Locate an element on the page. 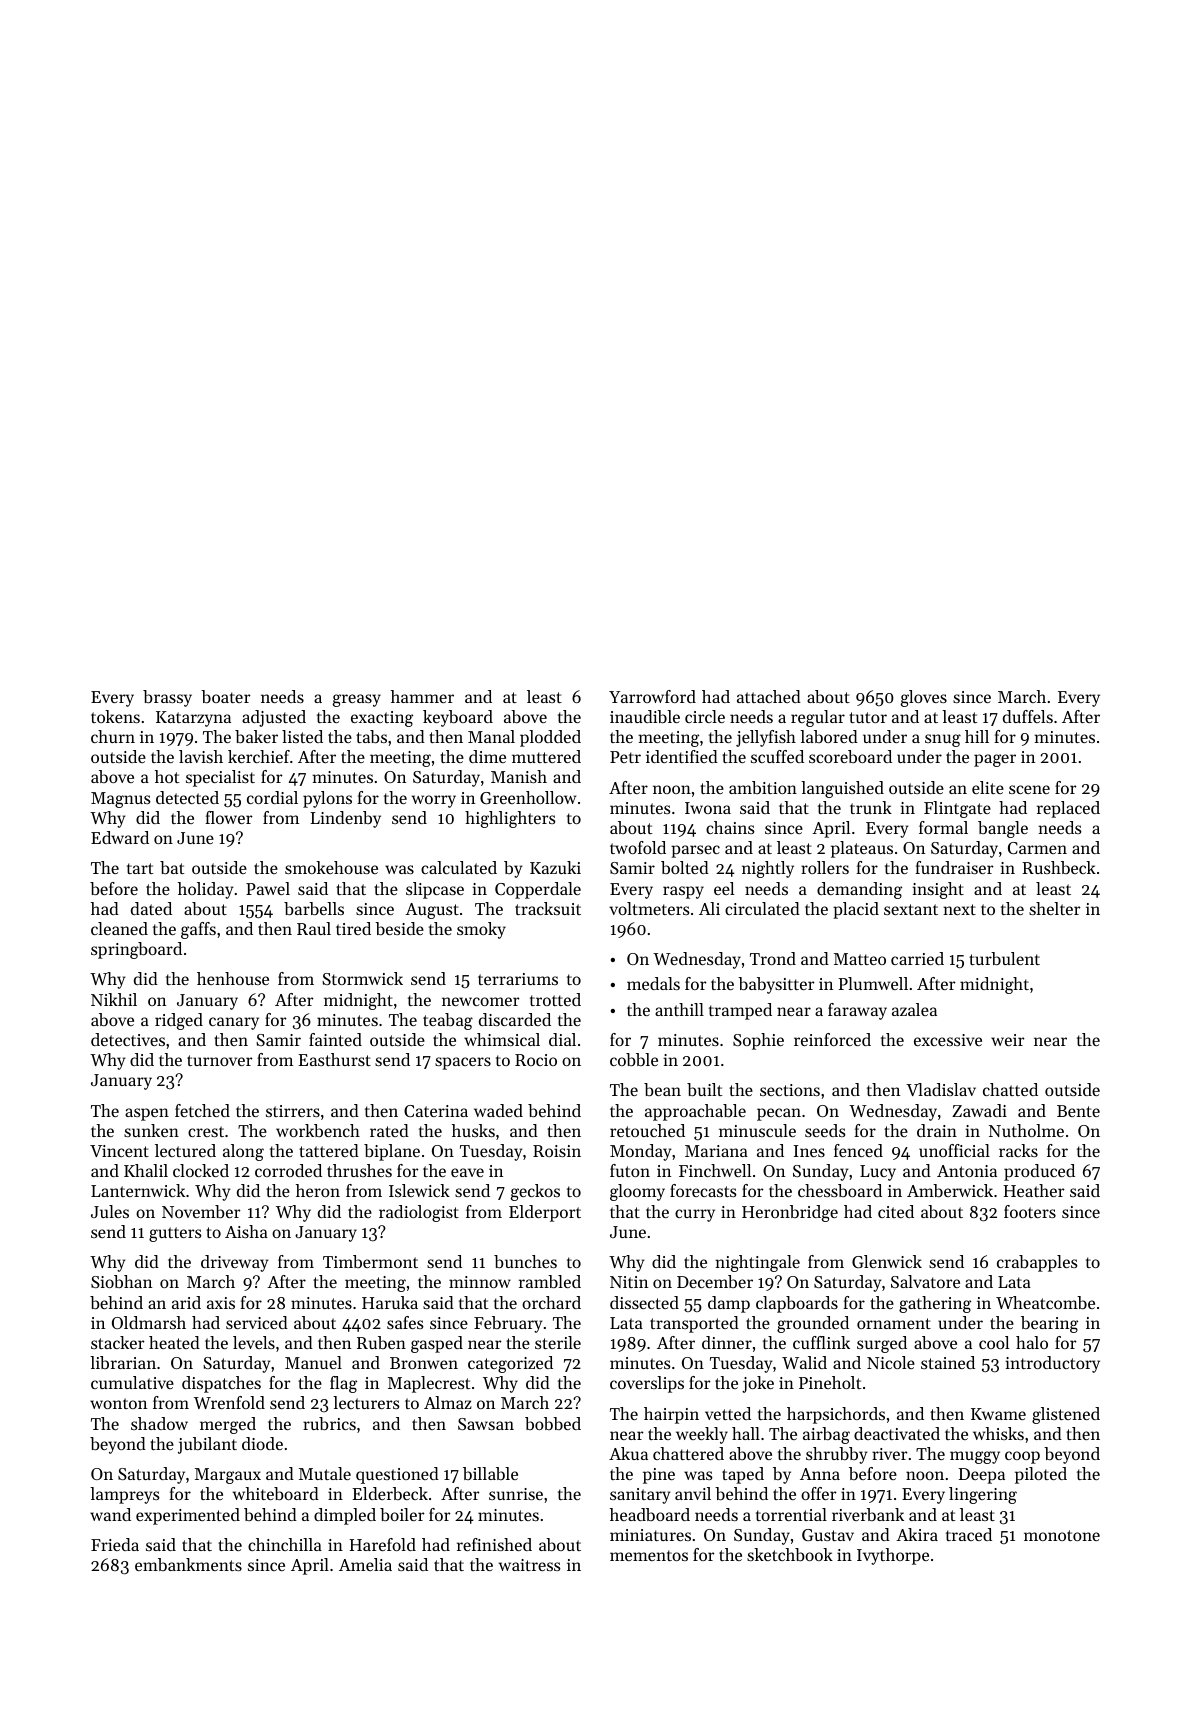 The height and width of the image is (1725, 1191). Copperdale is located at coordinates (538, 890).
